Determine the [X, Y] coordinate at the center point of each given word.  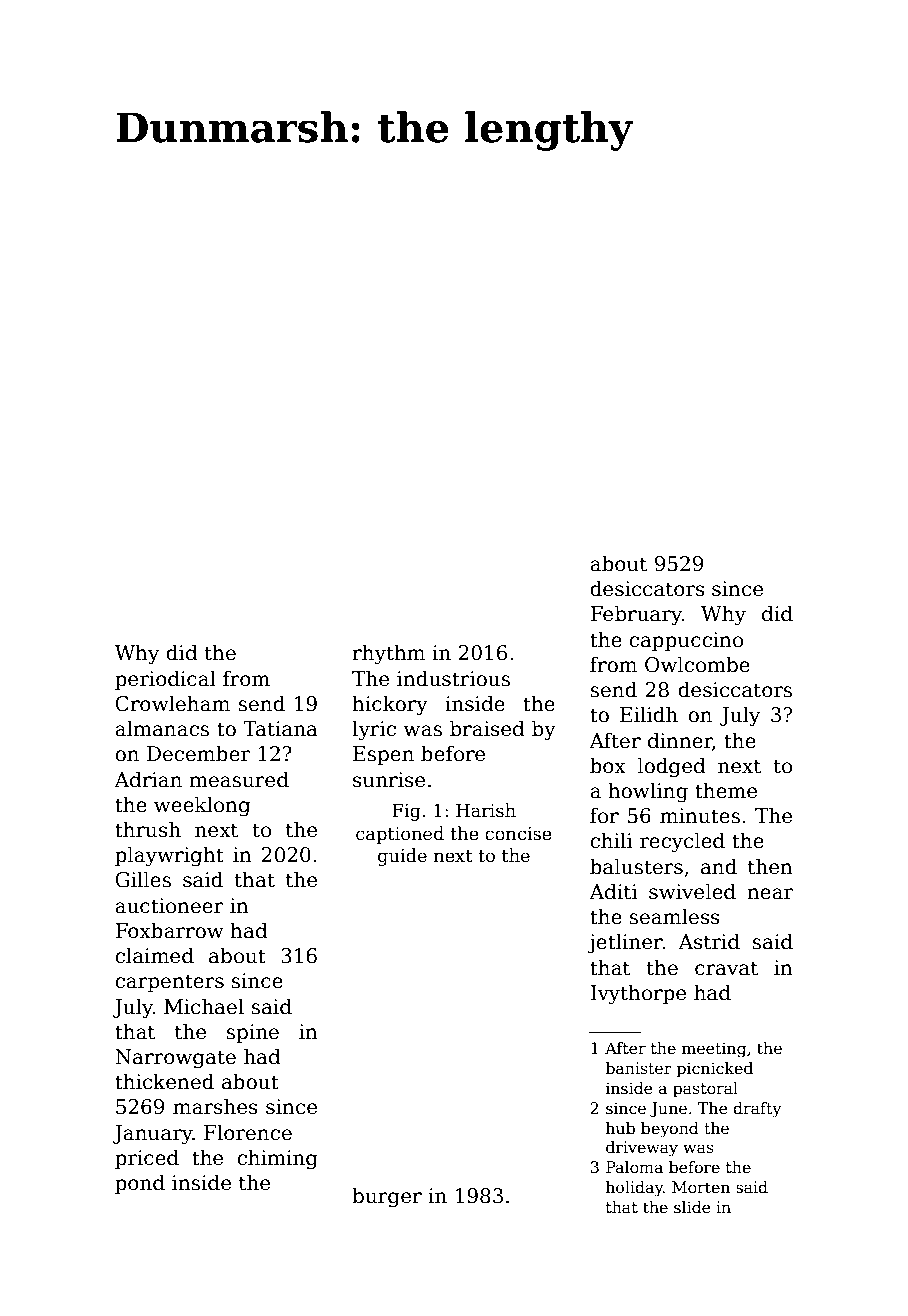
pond [140, 1184]
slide [692, 1207]
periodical [165, 680]
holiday [634, 1189]
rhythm [389, 654]
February [636, 615]
